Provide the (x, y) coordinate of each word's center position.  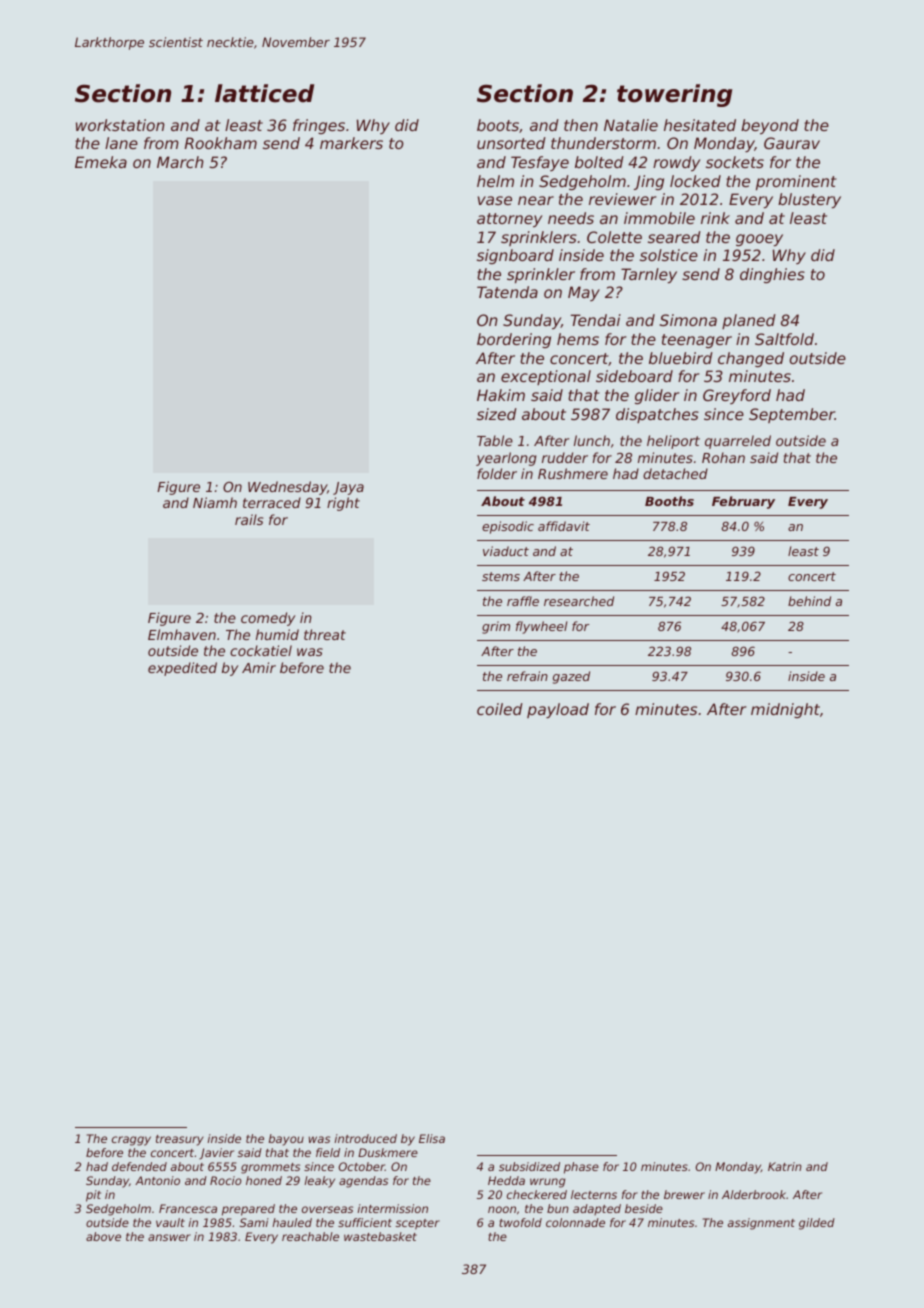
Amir (259, 667)
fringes (319, 126)
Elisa (432, 1138)
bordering (514, 340)
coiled (500, 709)
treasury (180, 1140)
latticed (264, 93)
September (792, 415)
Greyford (737, 396)
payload (558, 710)
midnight (785, 710)
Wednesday (287, 488)
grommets (270, 1168)
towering (674, 95)
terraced (272, 502)
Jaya (348, 488)
